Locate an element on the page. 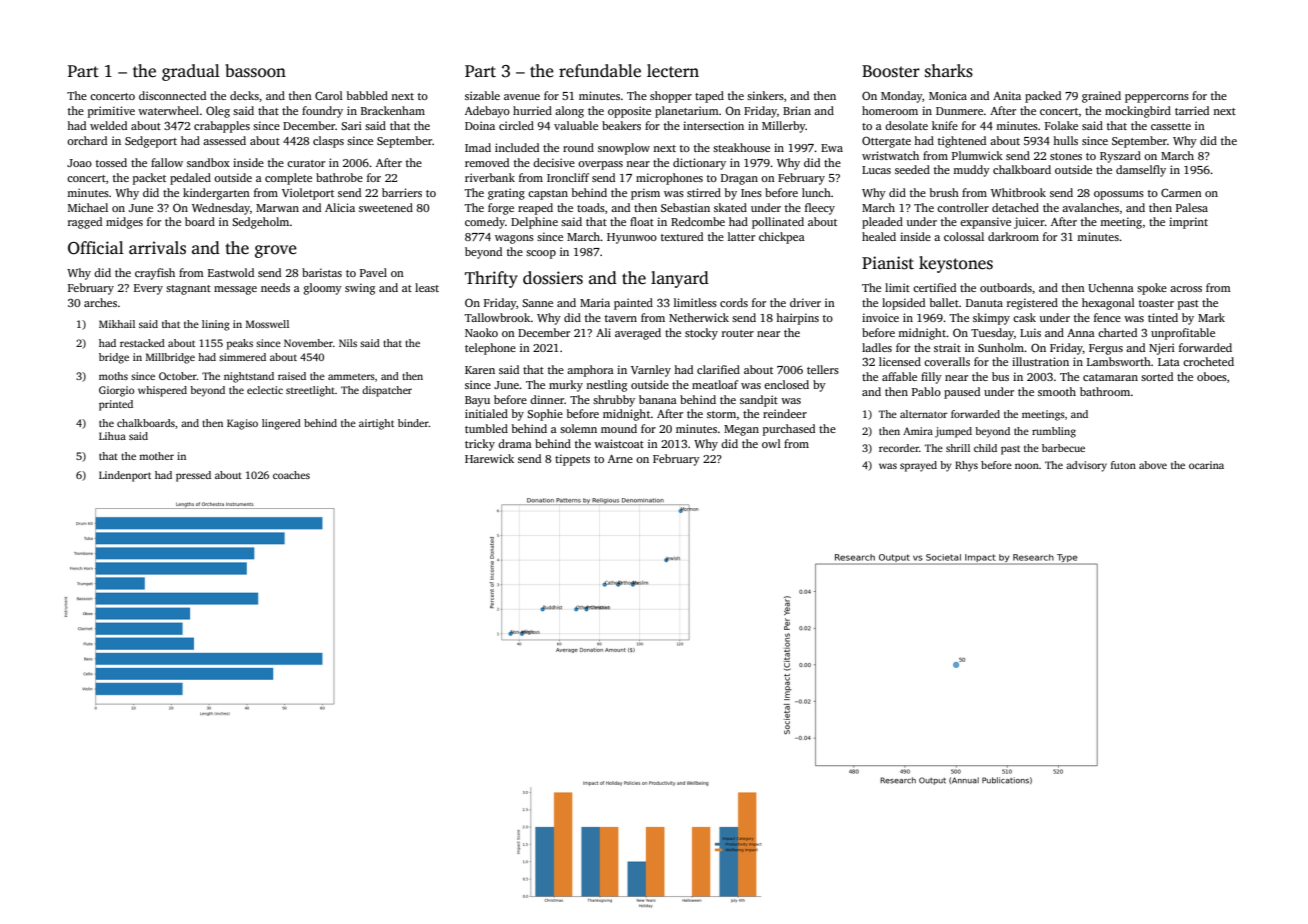 The width and height of the document is (1308, 924). Bayu is located at coordinates (477, 401).
